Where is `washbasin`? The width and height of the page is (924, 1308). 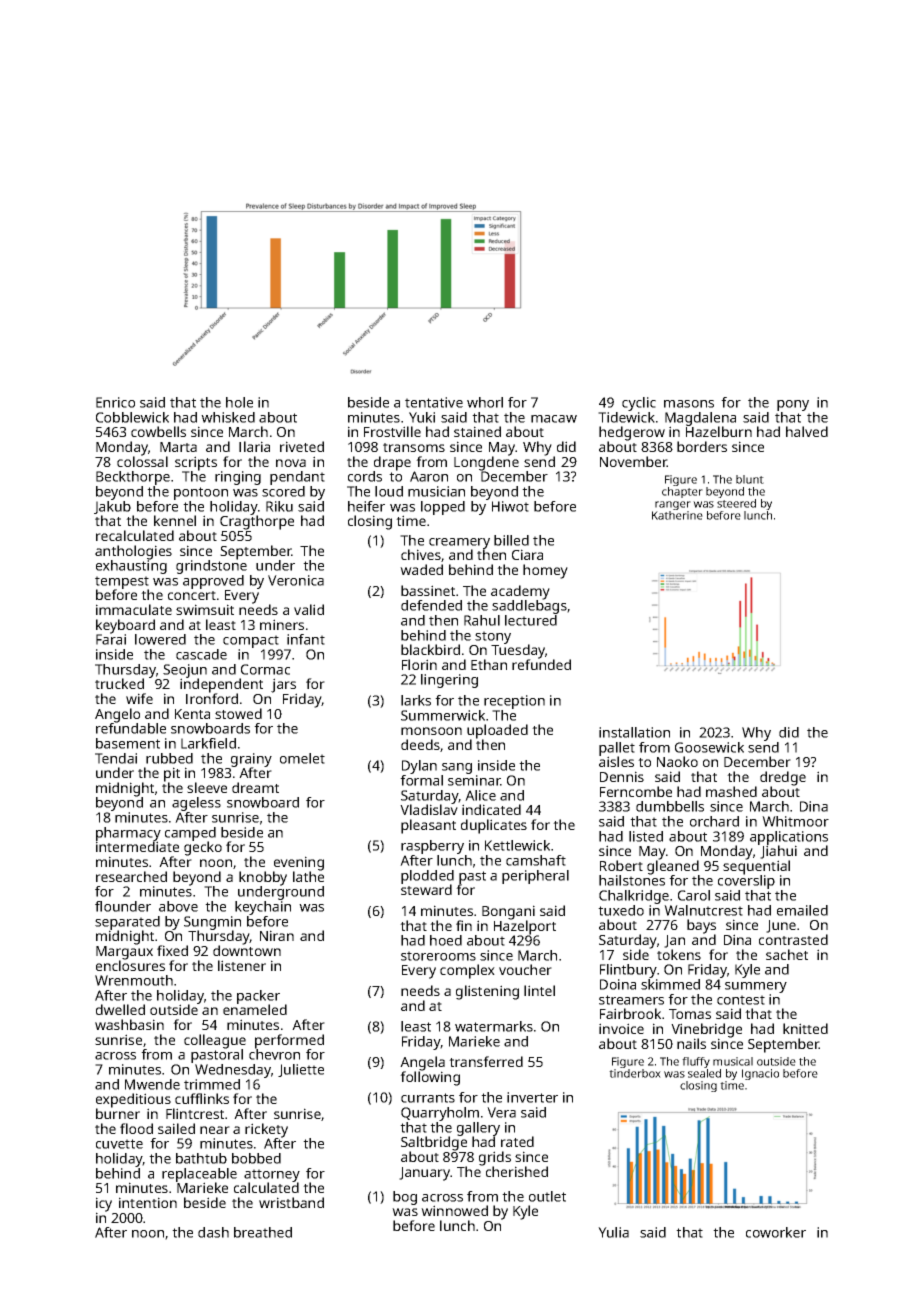 washbasin is located at coordinates (129, 1024).
